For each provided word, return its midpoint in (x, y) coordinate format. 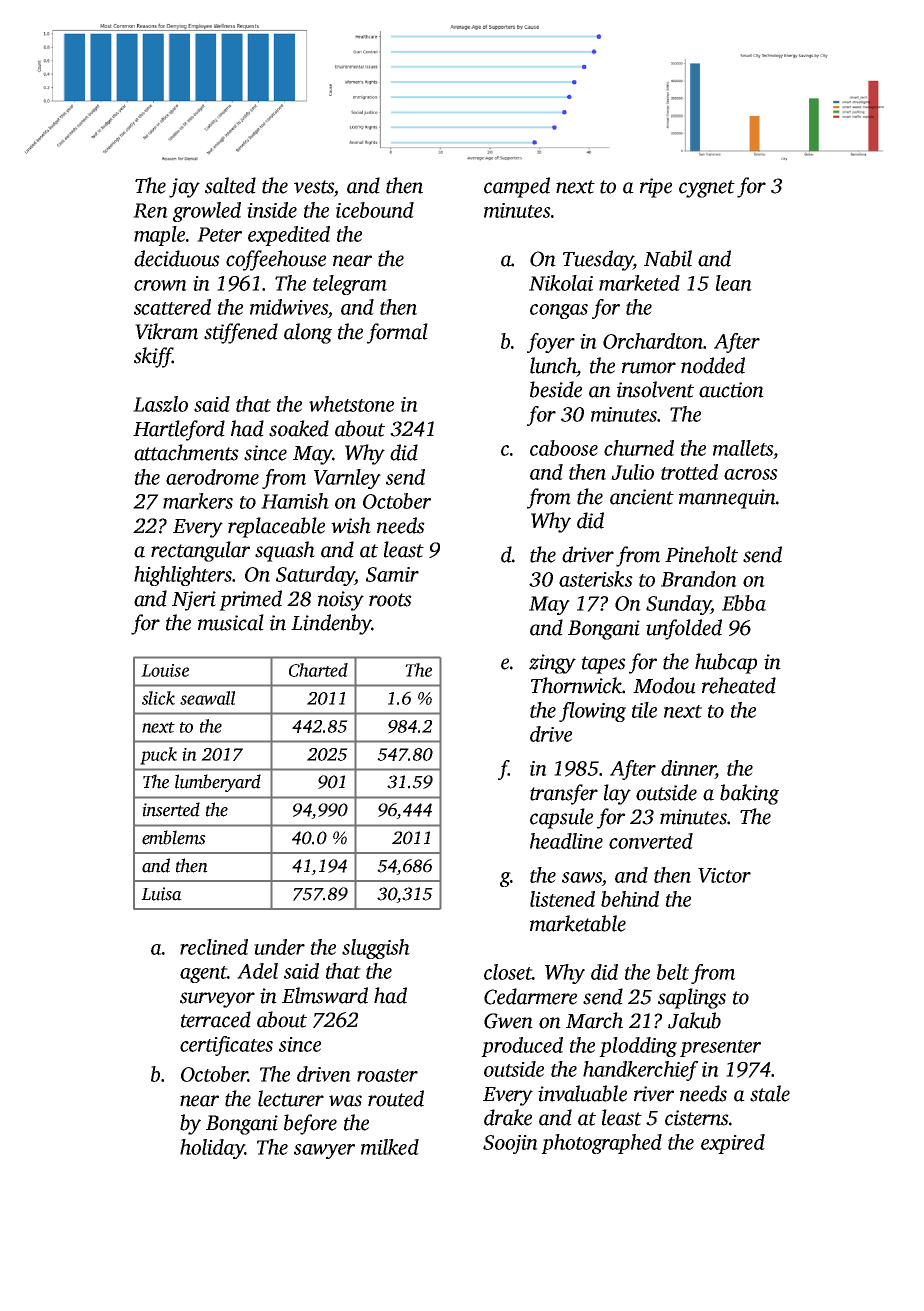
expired (733, 1144)
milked (390, 1147)
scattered (172, 307)
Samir (392, 574)
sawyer (324, 1151)
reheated (739, 685)
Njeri (194, 601)
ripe (656, 188)
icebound (375, 210)
